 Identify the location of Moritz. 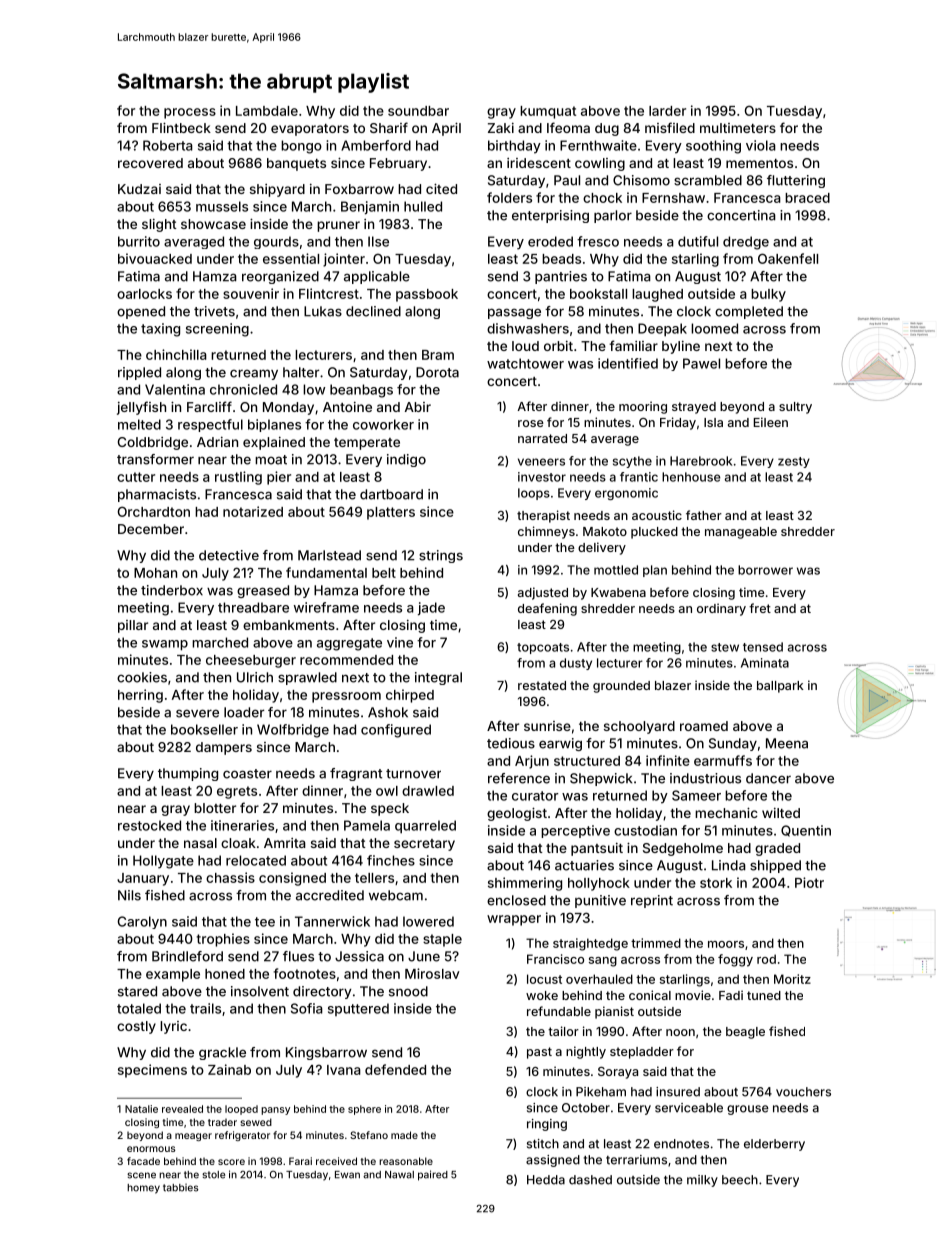
(792, 979).
